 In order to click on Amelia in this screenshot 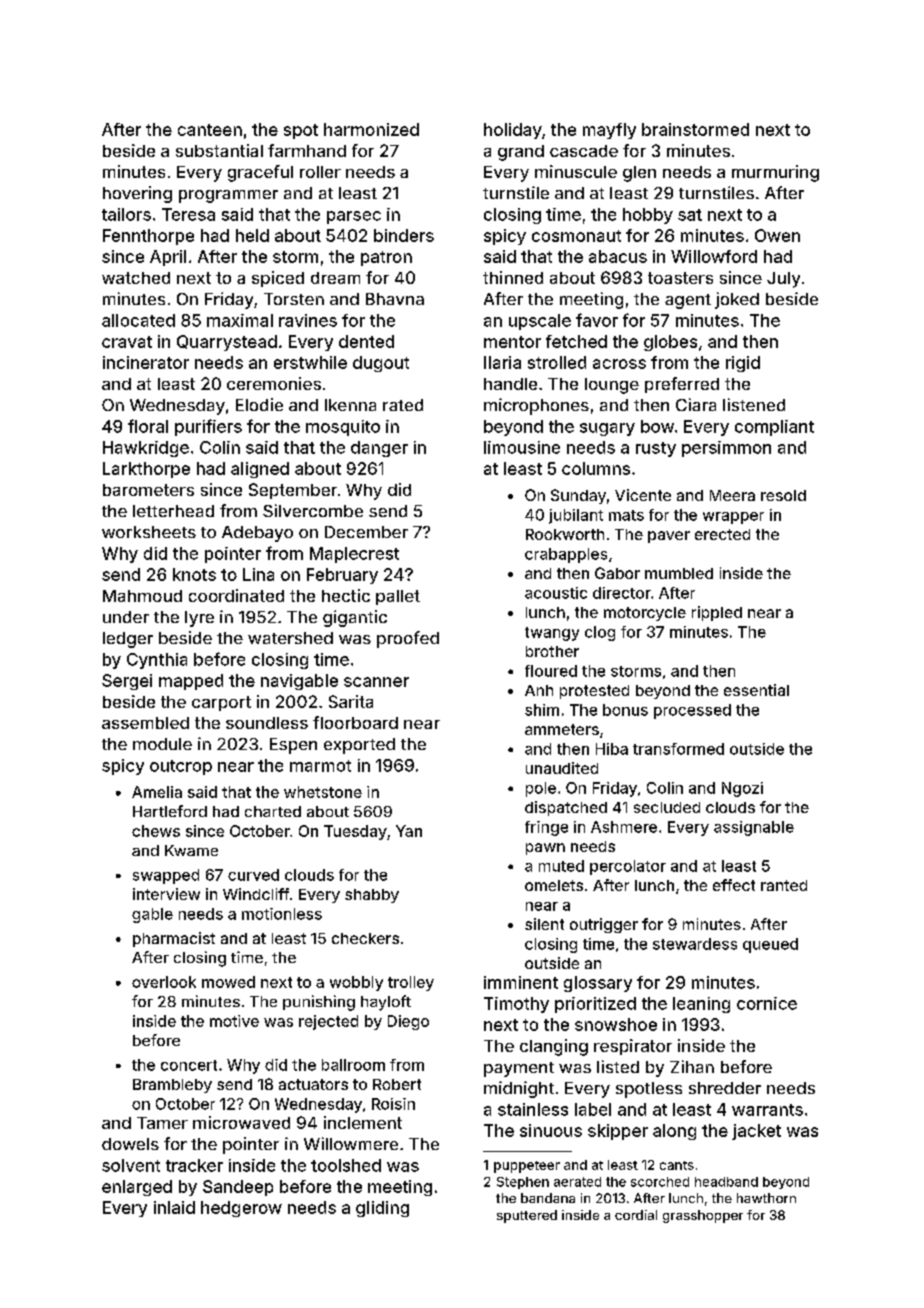, I will do `click(157, 792)`.
